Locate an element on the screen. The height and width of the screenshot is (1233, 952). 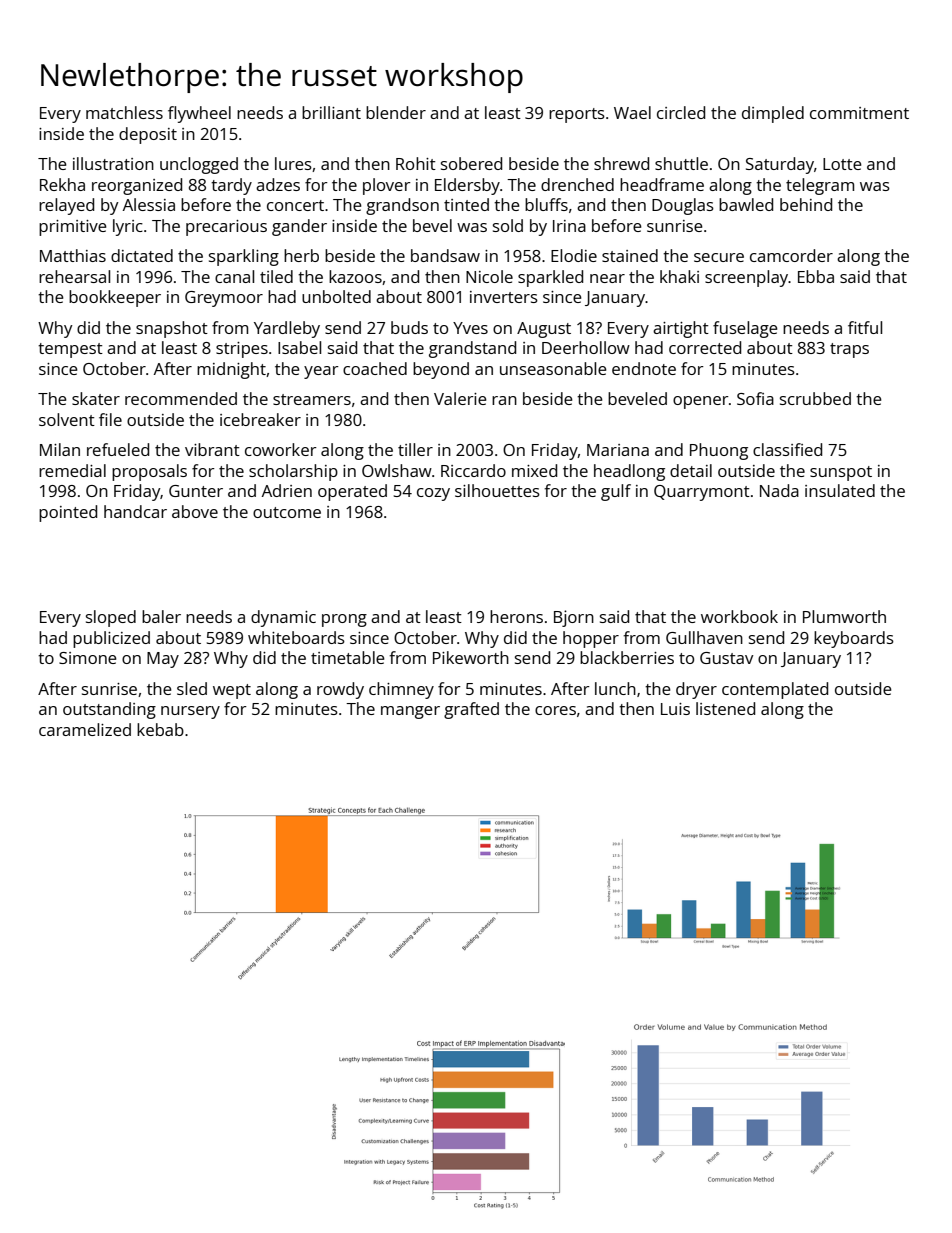
recommended is located at coordinates (181, 398).
